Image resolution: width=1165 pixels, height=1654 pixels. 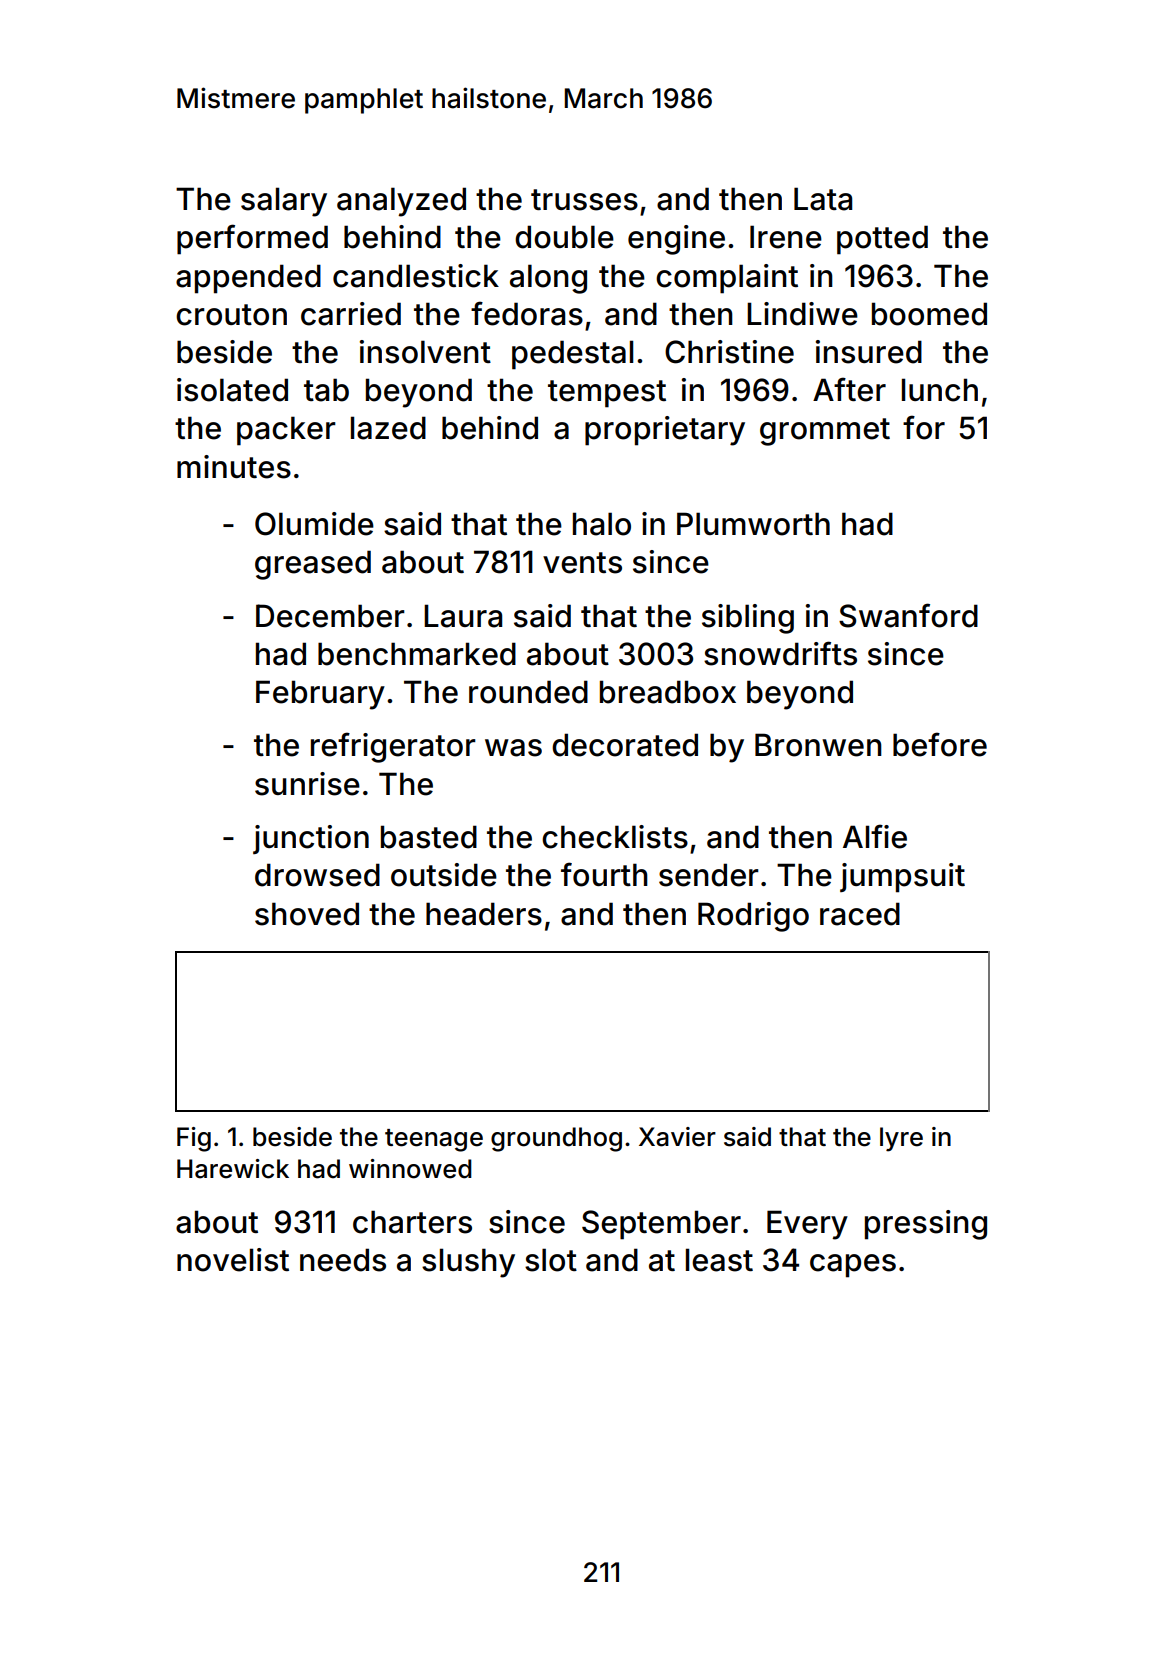 I want to click on snowdrifts, so click(x=780, y=653).
